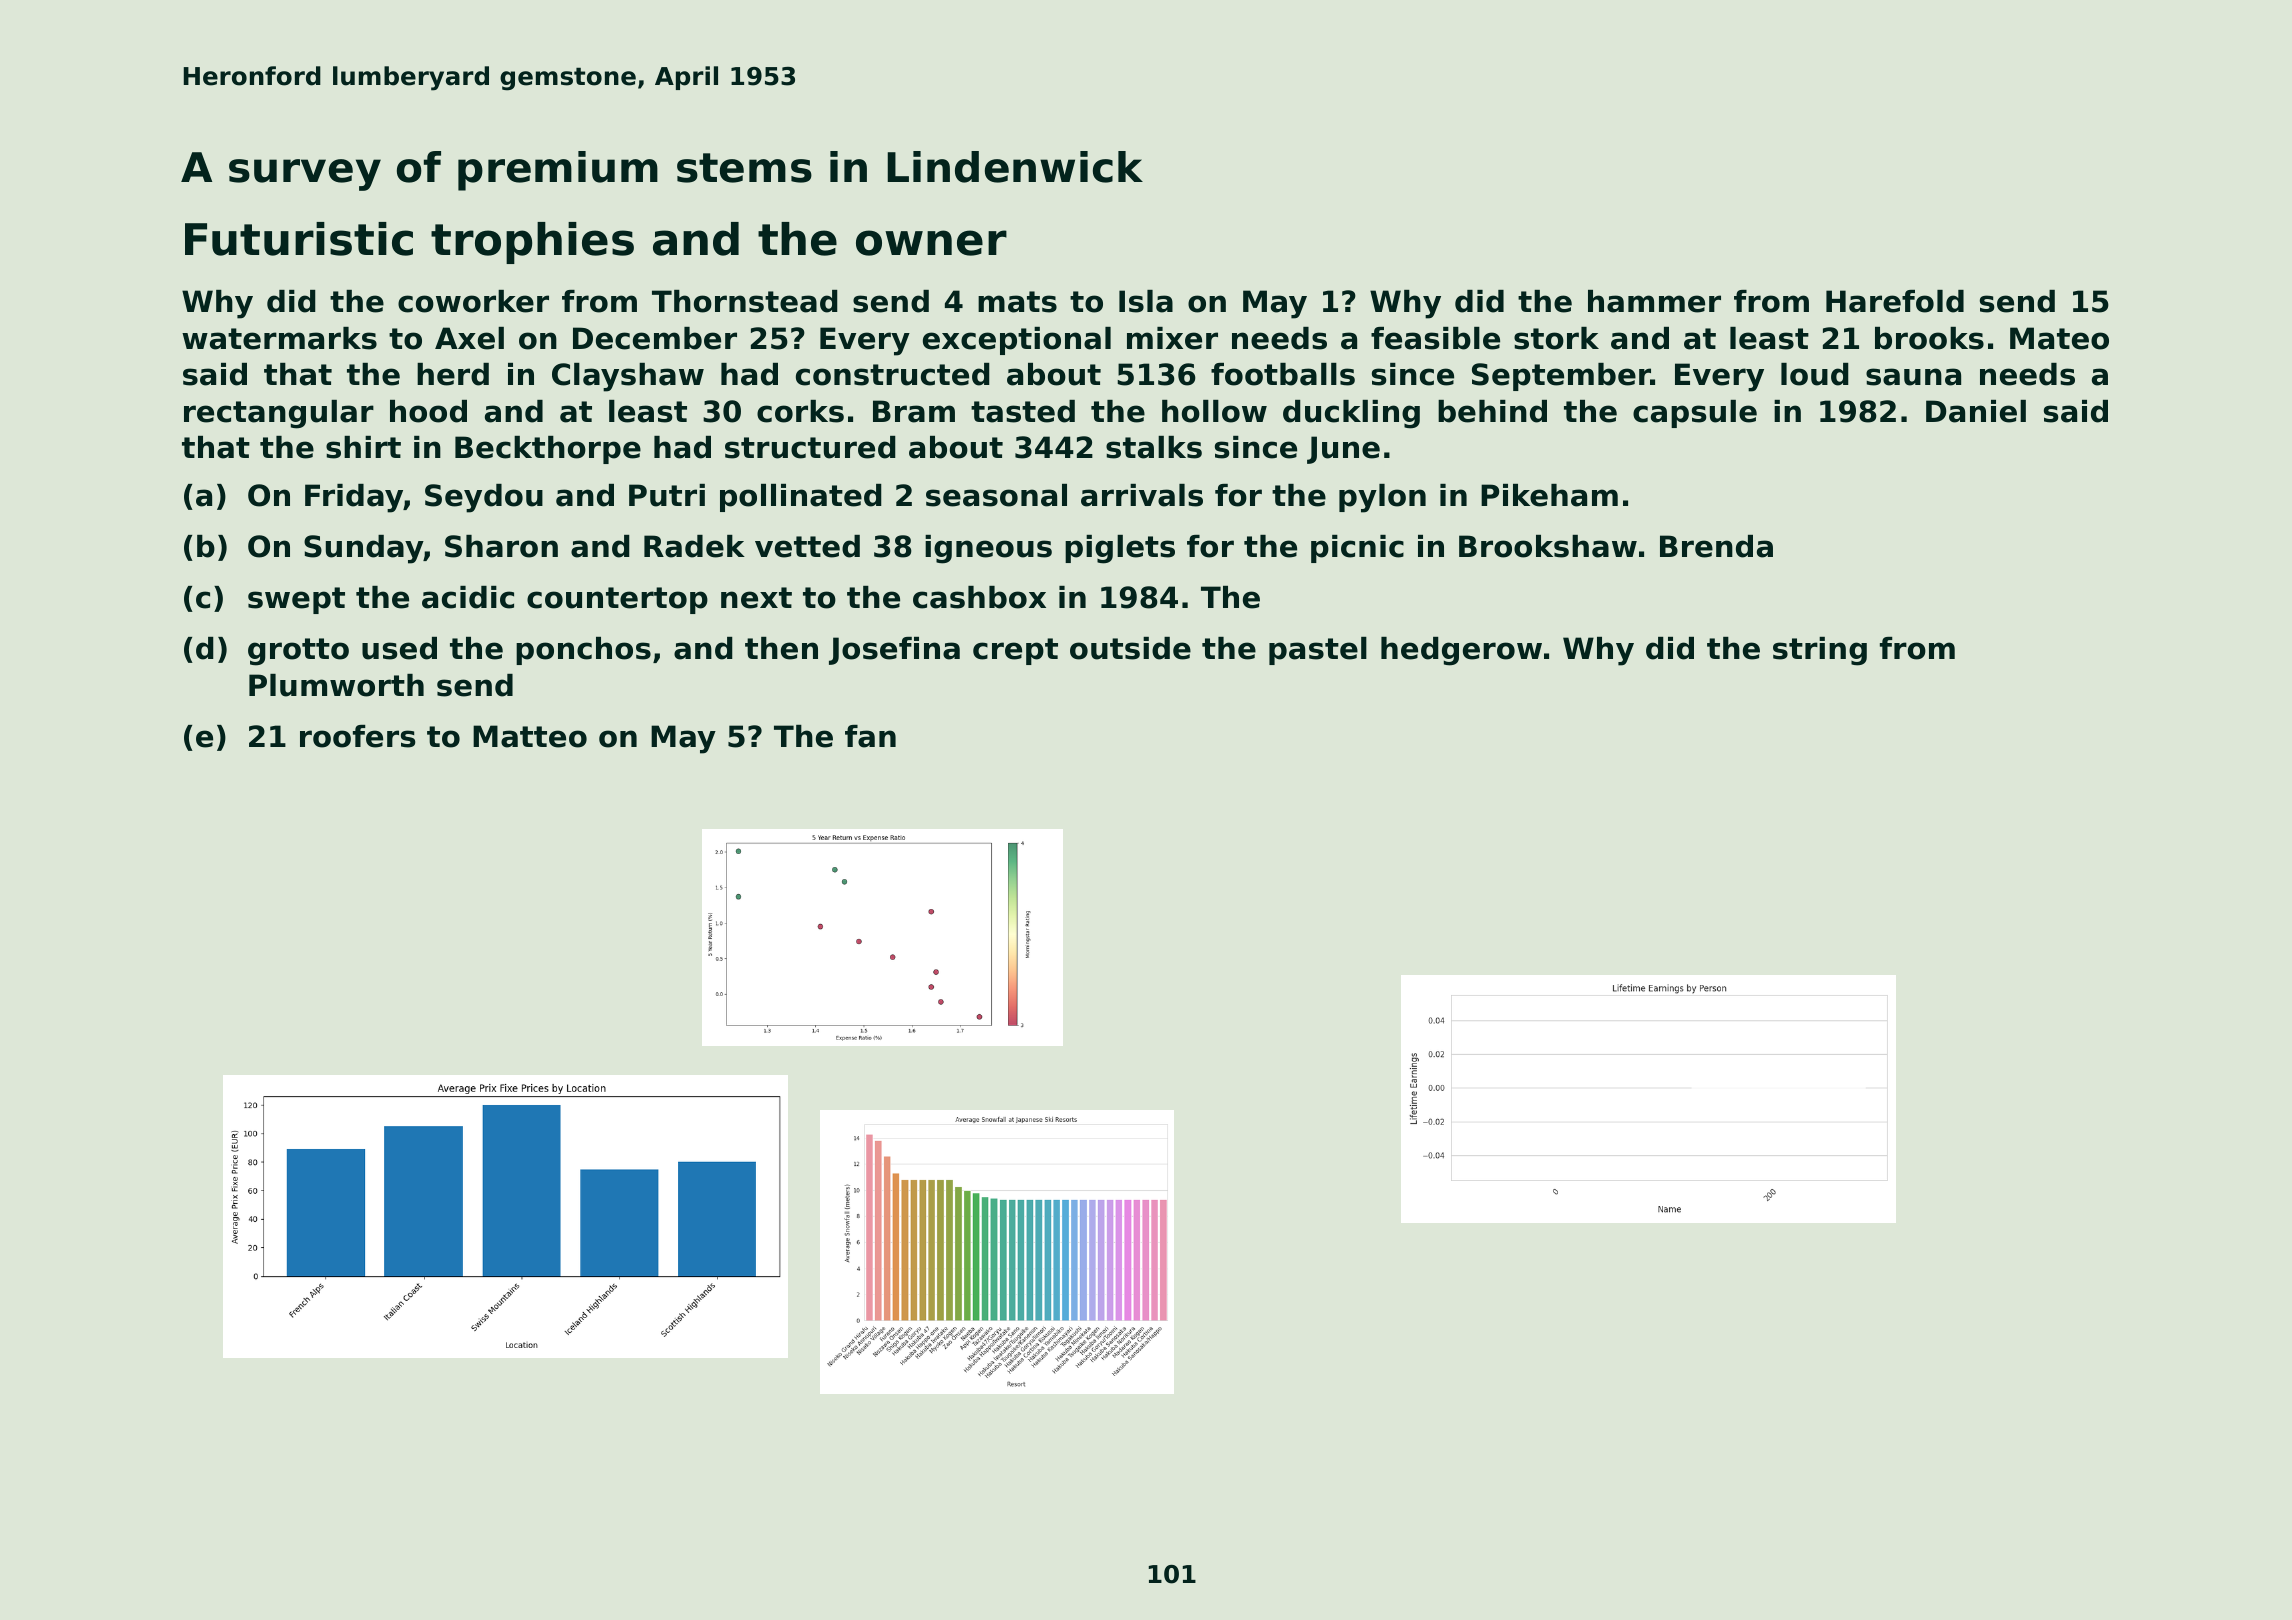  What do you see at coordinates (363, 447) in the image?
I see `shirt` at bounding box center [363, 447].
